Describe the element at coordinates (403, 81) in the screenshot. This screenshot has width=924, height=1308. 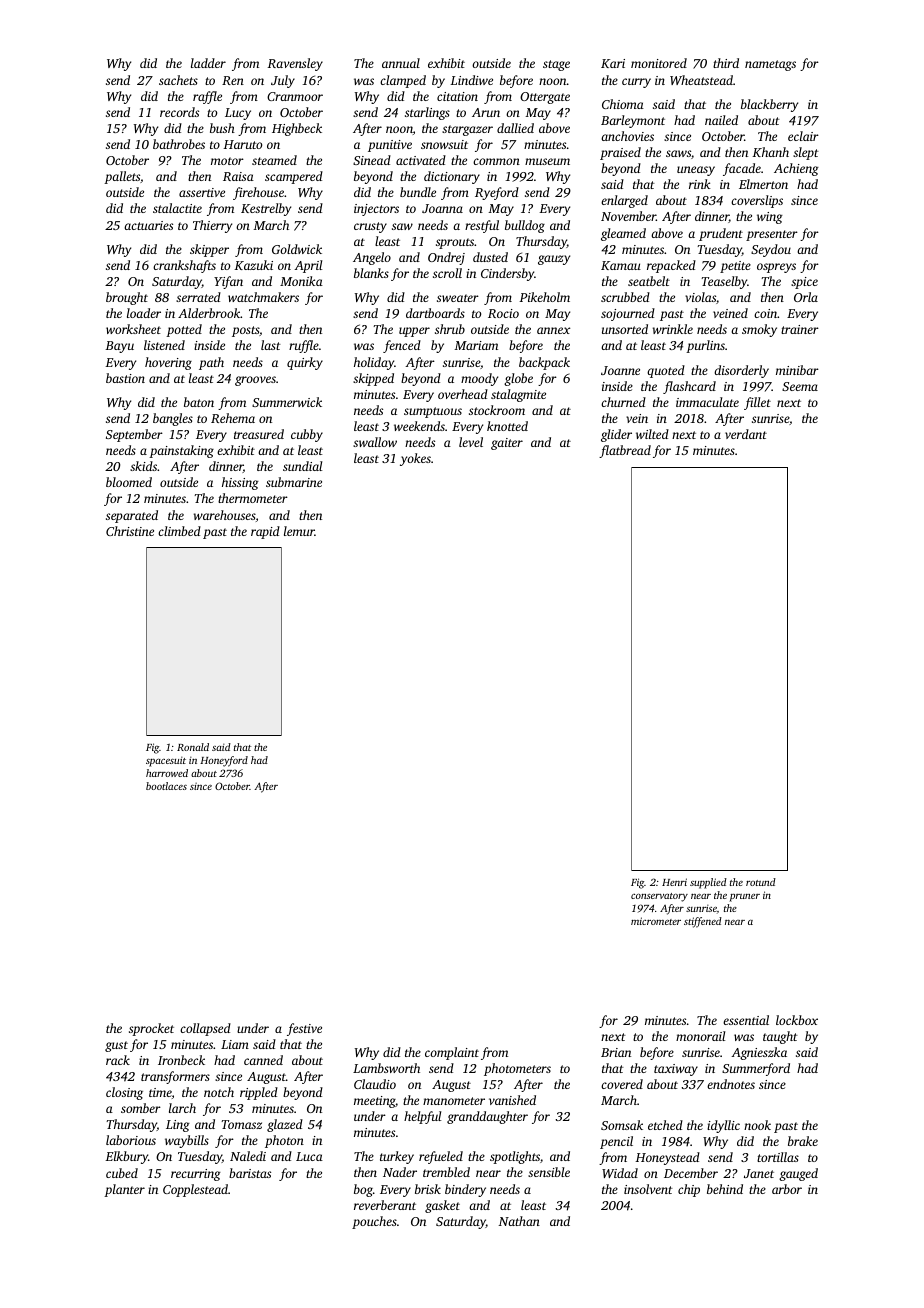
I see `clamped` at that location.
